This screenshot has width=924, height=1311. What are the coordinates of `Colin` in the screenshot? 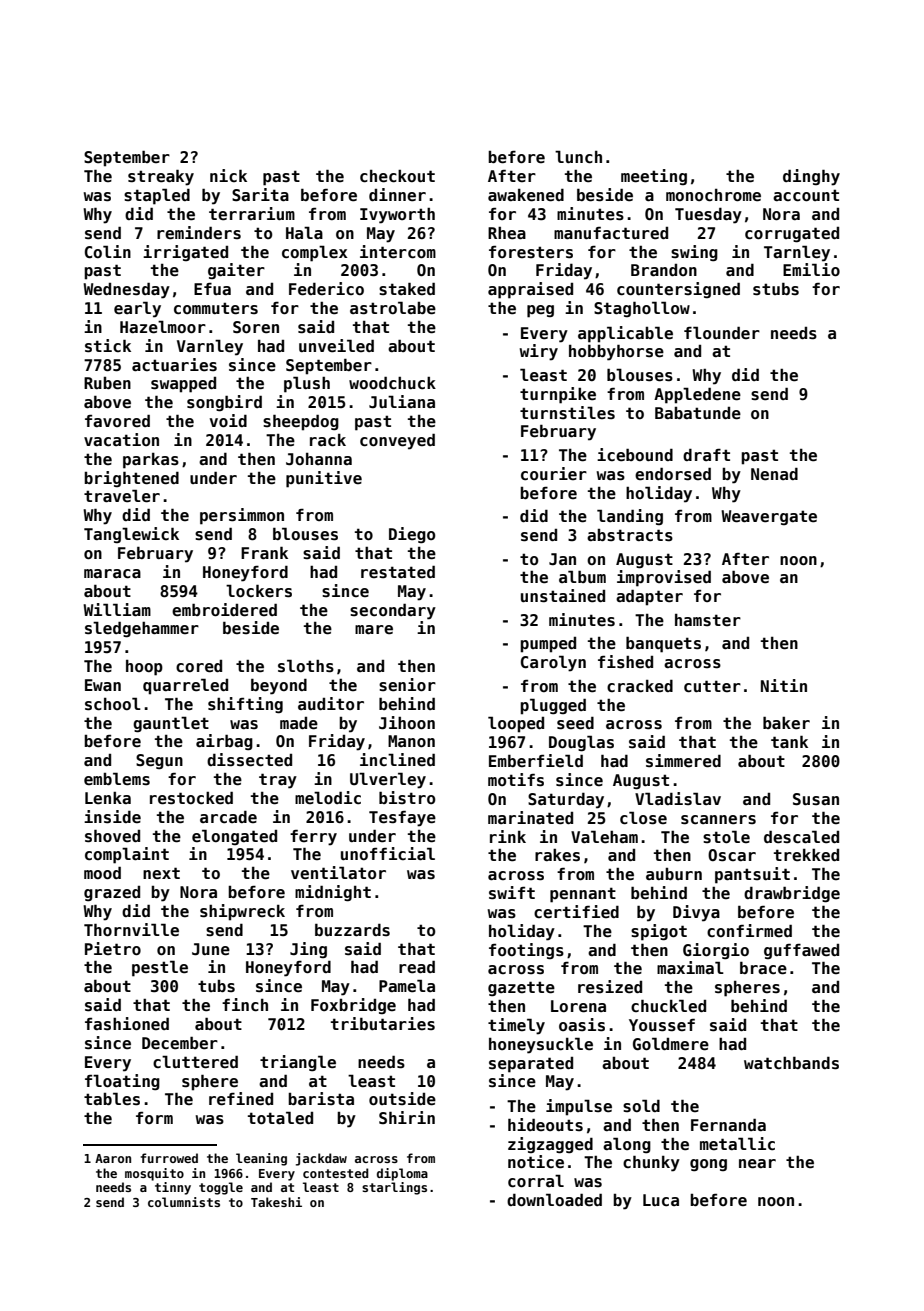 It's located at (108, 251).
